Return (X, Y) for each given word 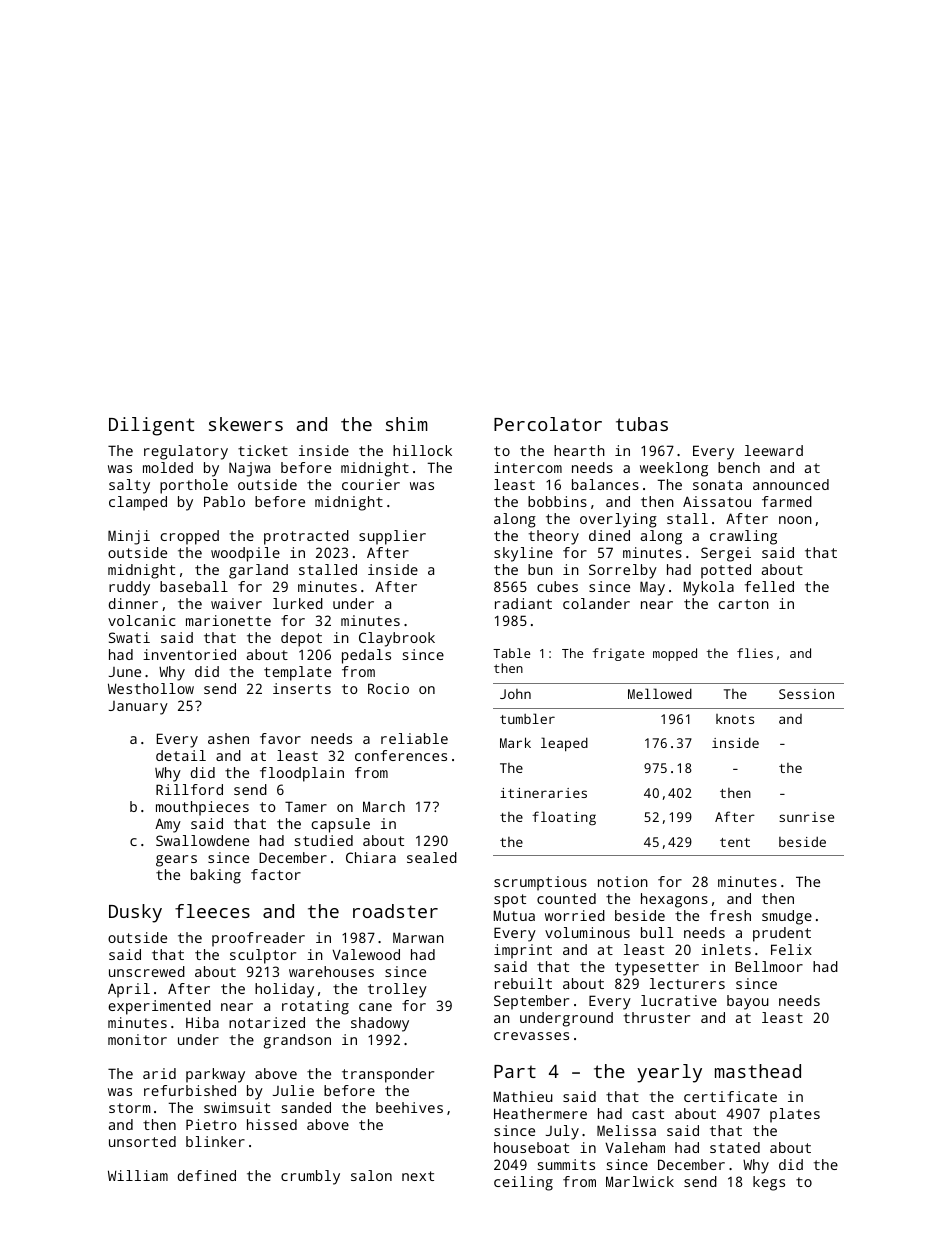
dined (609, 535)
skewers (246, 424)
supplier (392, 537)
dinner (133, 603)
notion (623, 881)
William (138, 1175)
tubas (642, 424)
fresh (730, 915)
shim (407, 424)
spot (510, 901)
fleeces (212, 911)
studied (324, 840)
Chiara (371, 857)
